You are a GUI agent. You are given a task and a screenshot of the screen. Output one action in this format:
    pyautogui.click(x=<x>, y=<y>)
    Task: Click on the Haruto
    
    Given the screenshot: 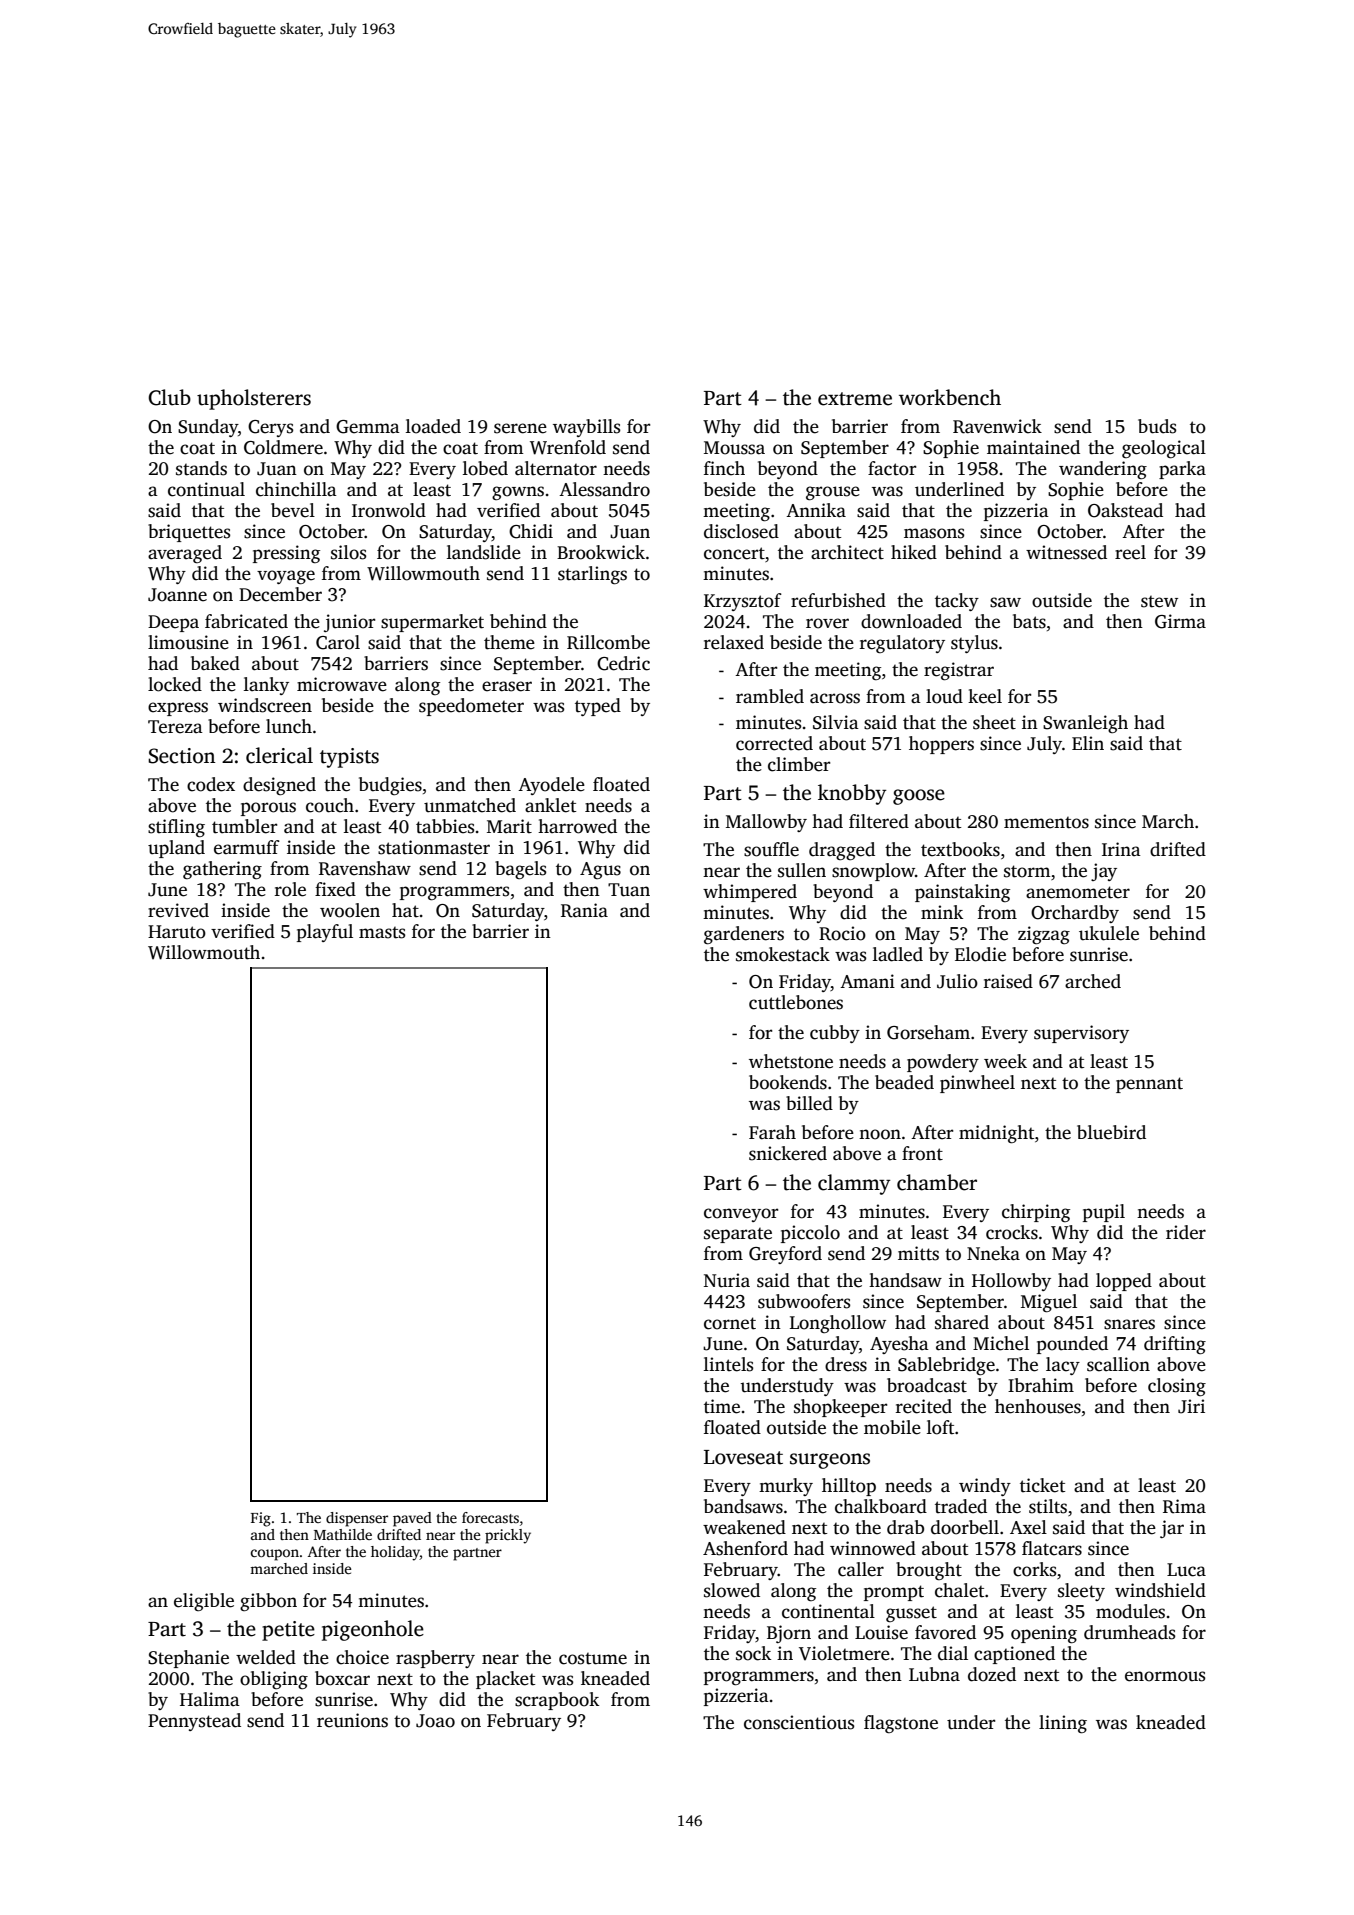 What is the action you would take?
    pyautogui.click(x=177, y=932)
